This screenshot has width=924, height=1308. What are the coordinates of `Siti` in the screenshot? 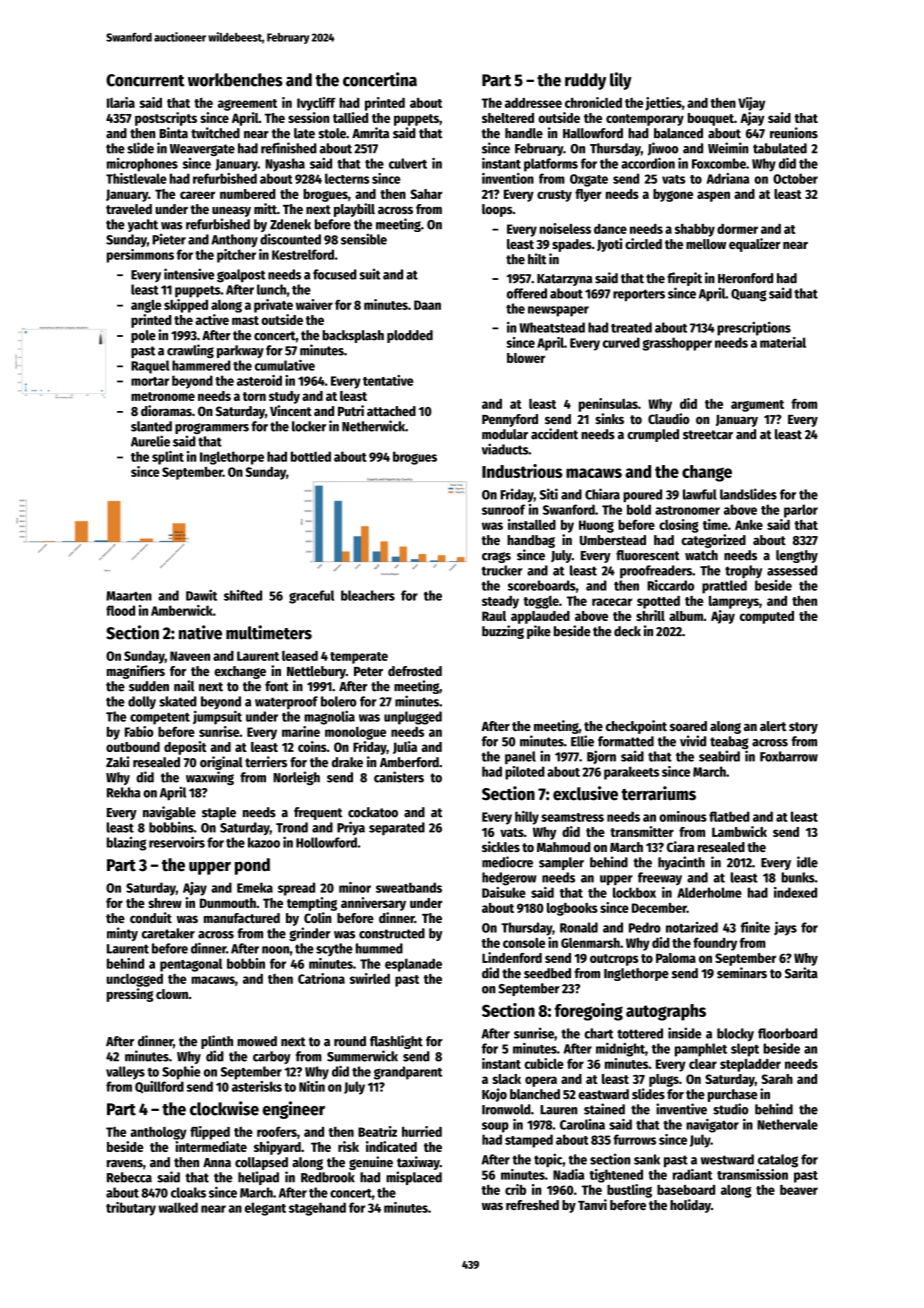 It's located at (549, 494).
